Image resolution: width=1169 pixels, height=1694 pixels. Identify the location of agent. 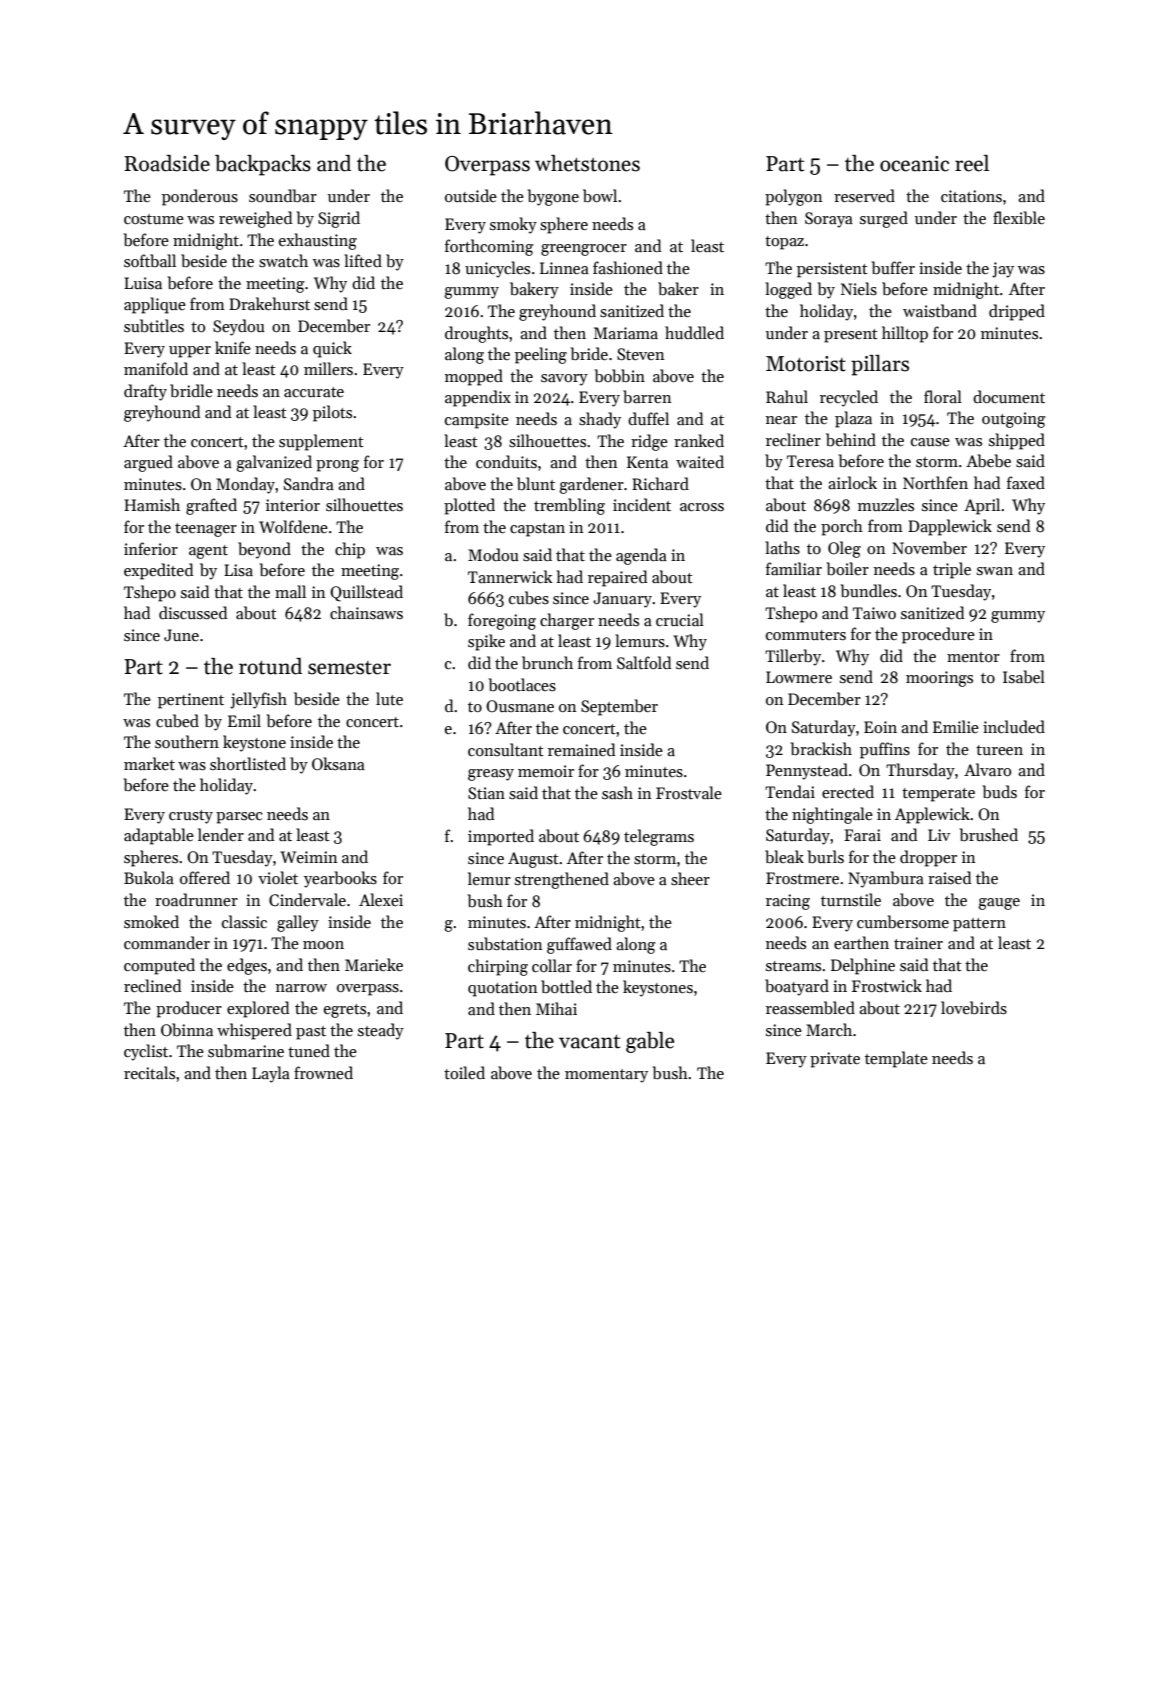
(208, 552).
